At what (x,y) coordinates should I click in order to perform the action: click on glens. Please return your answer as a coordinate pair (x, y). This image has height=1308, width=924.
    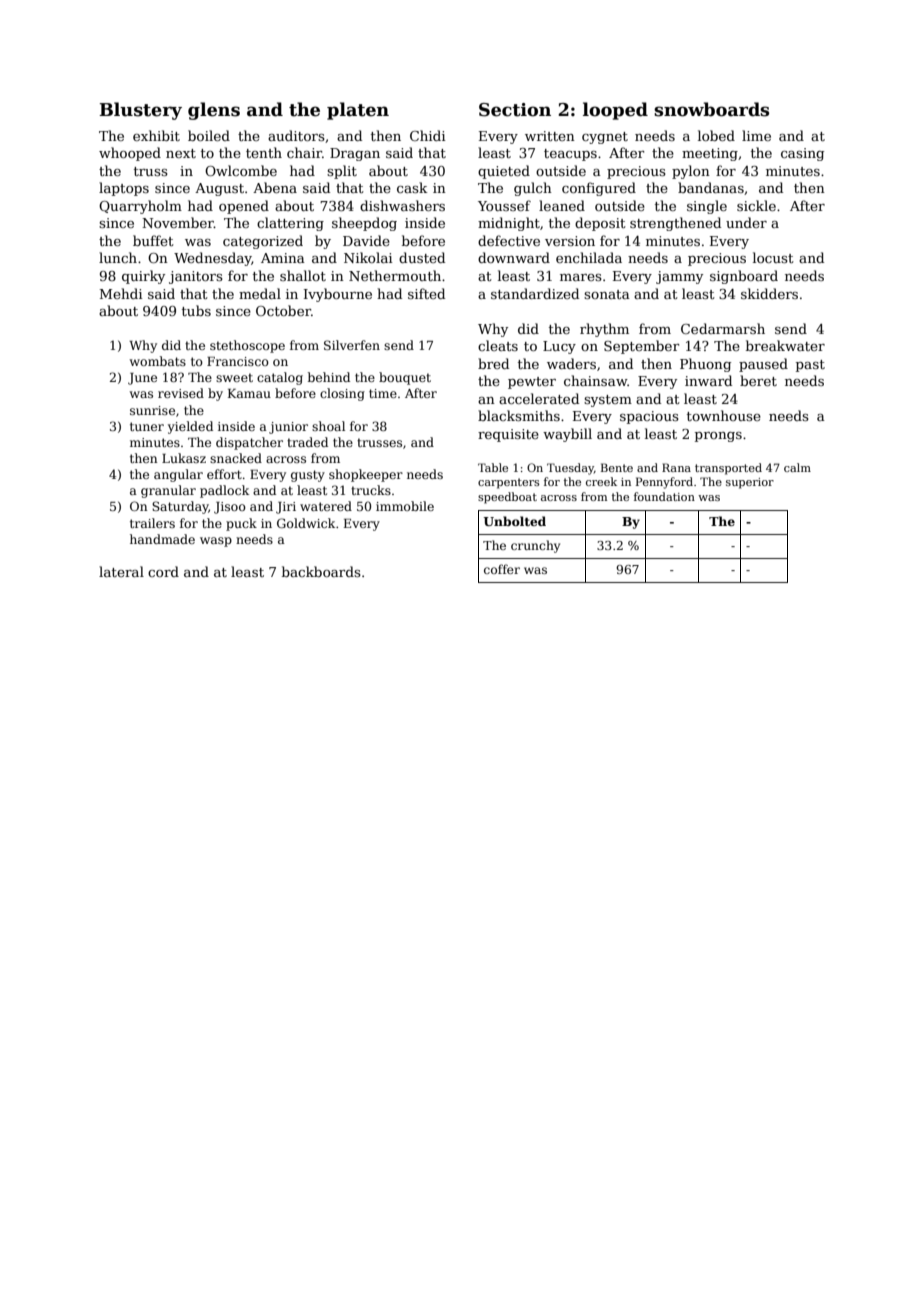
    Looking at the image, I should click on (214, 111).
